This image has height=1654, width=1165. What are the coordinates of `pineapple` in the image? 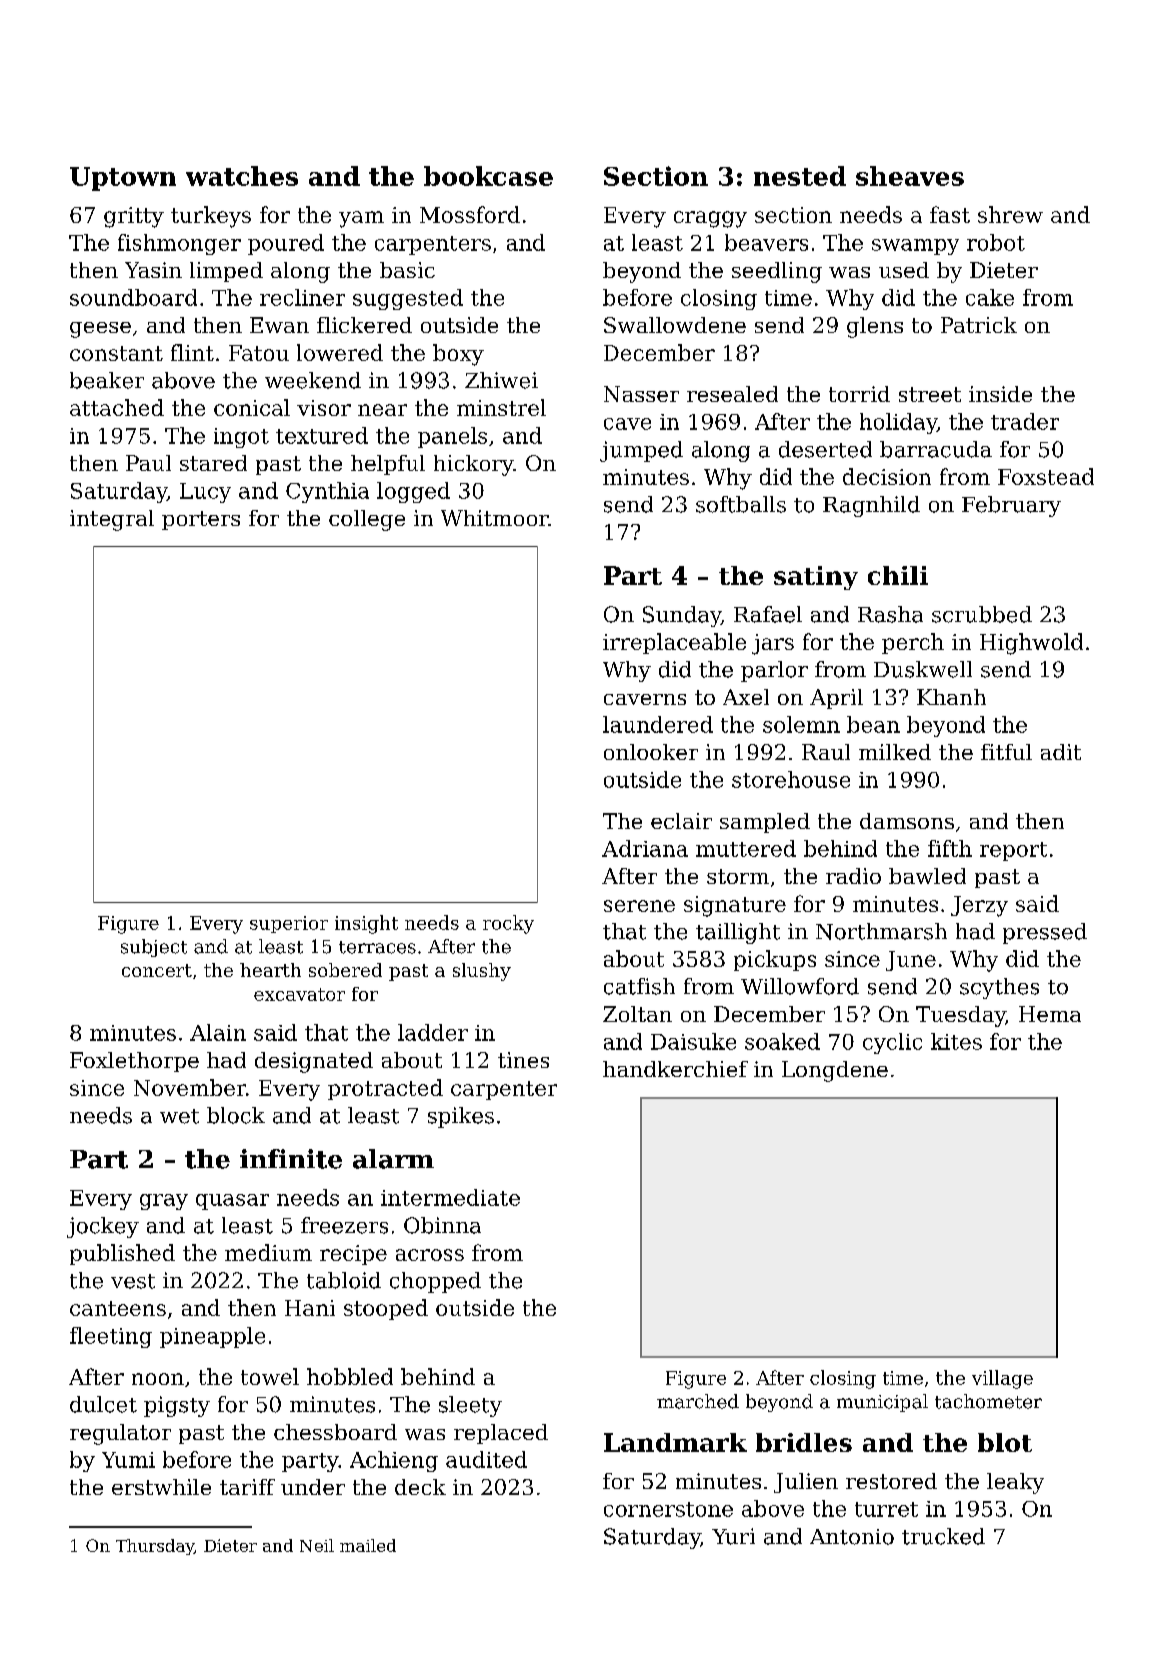 It's located at (212, 1337).
